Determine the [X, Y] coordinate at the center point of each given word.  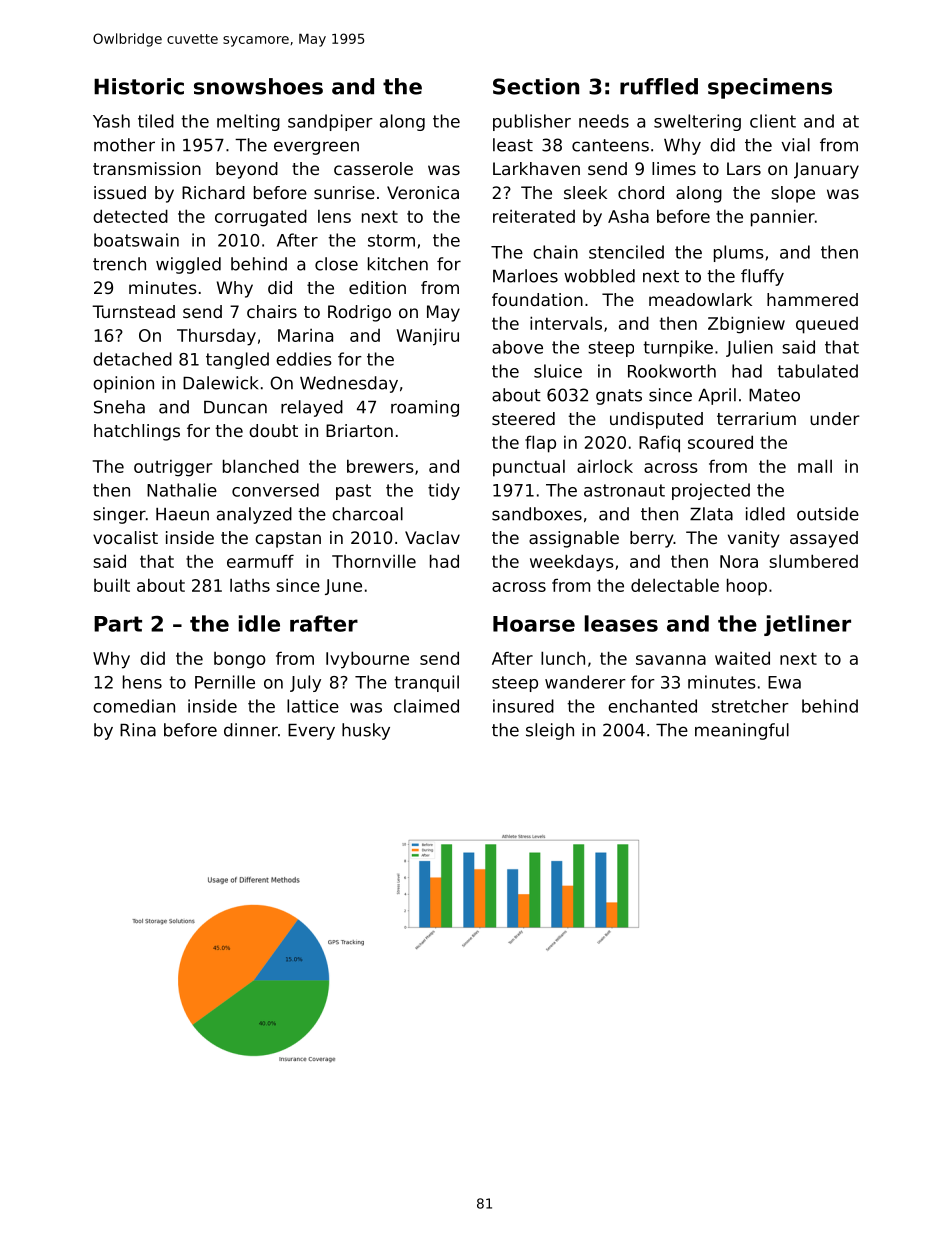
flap [540, 444]
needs [604, 121]
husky [366, 731]
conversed [275, 490]
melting [248, 122]
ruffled [659, 86]
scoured [720, 442]
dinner [251, 730]
